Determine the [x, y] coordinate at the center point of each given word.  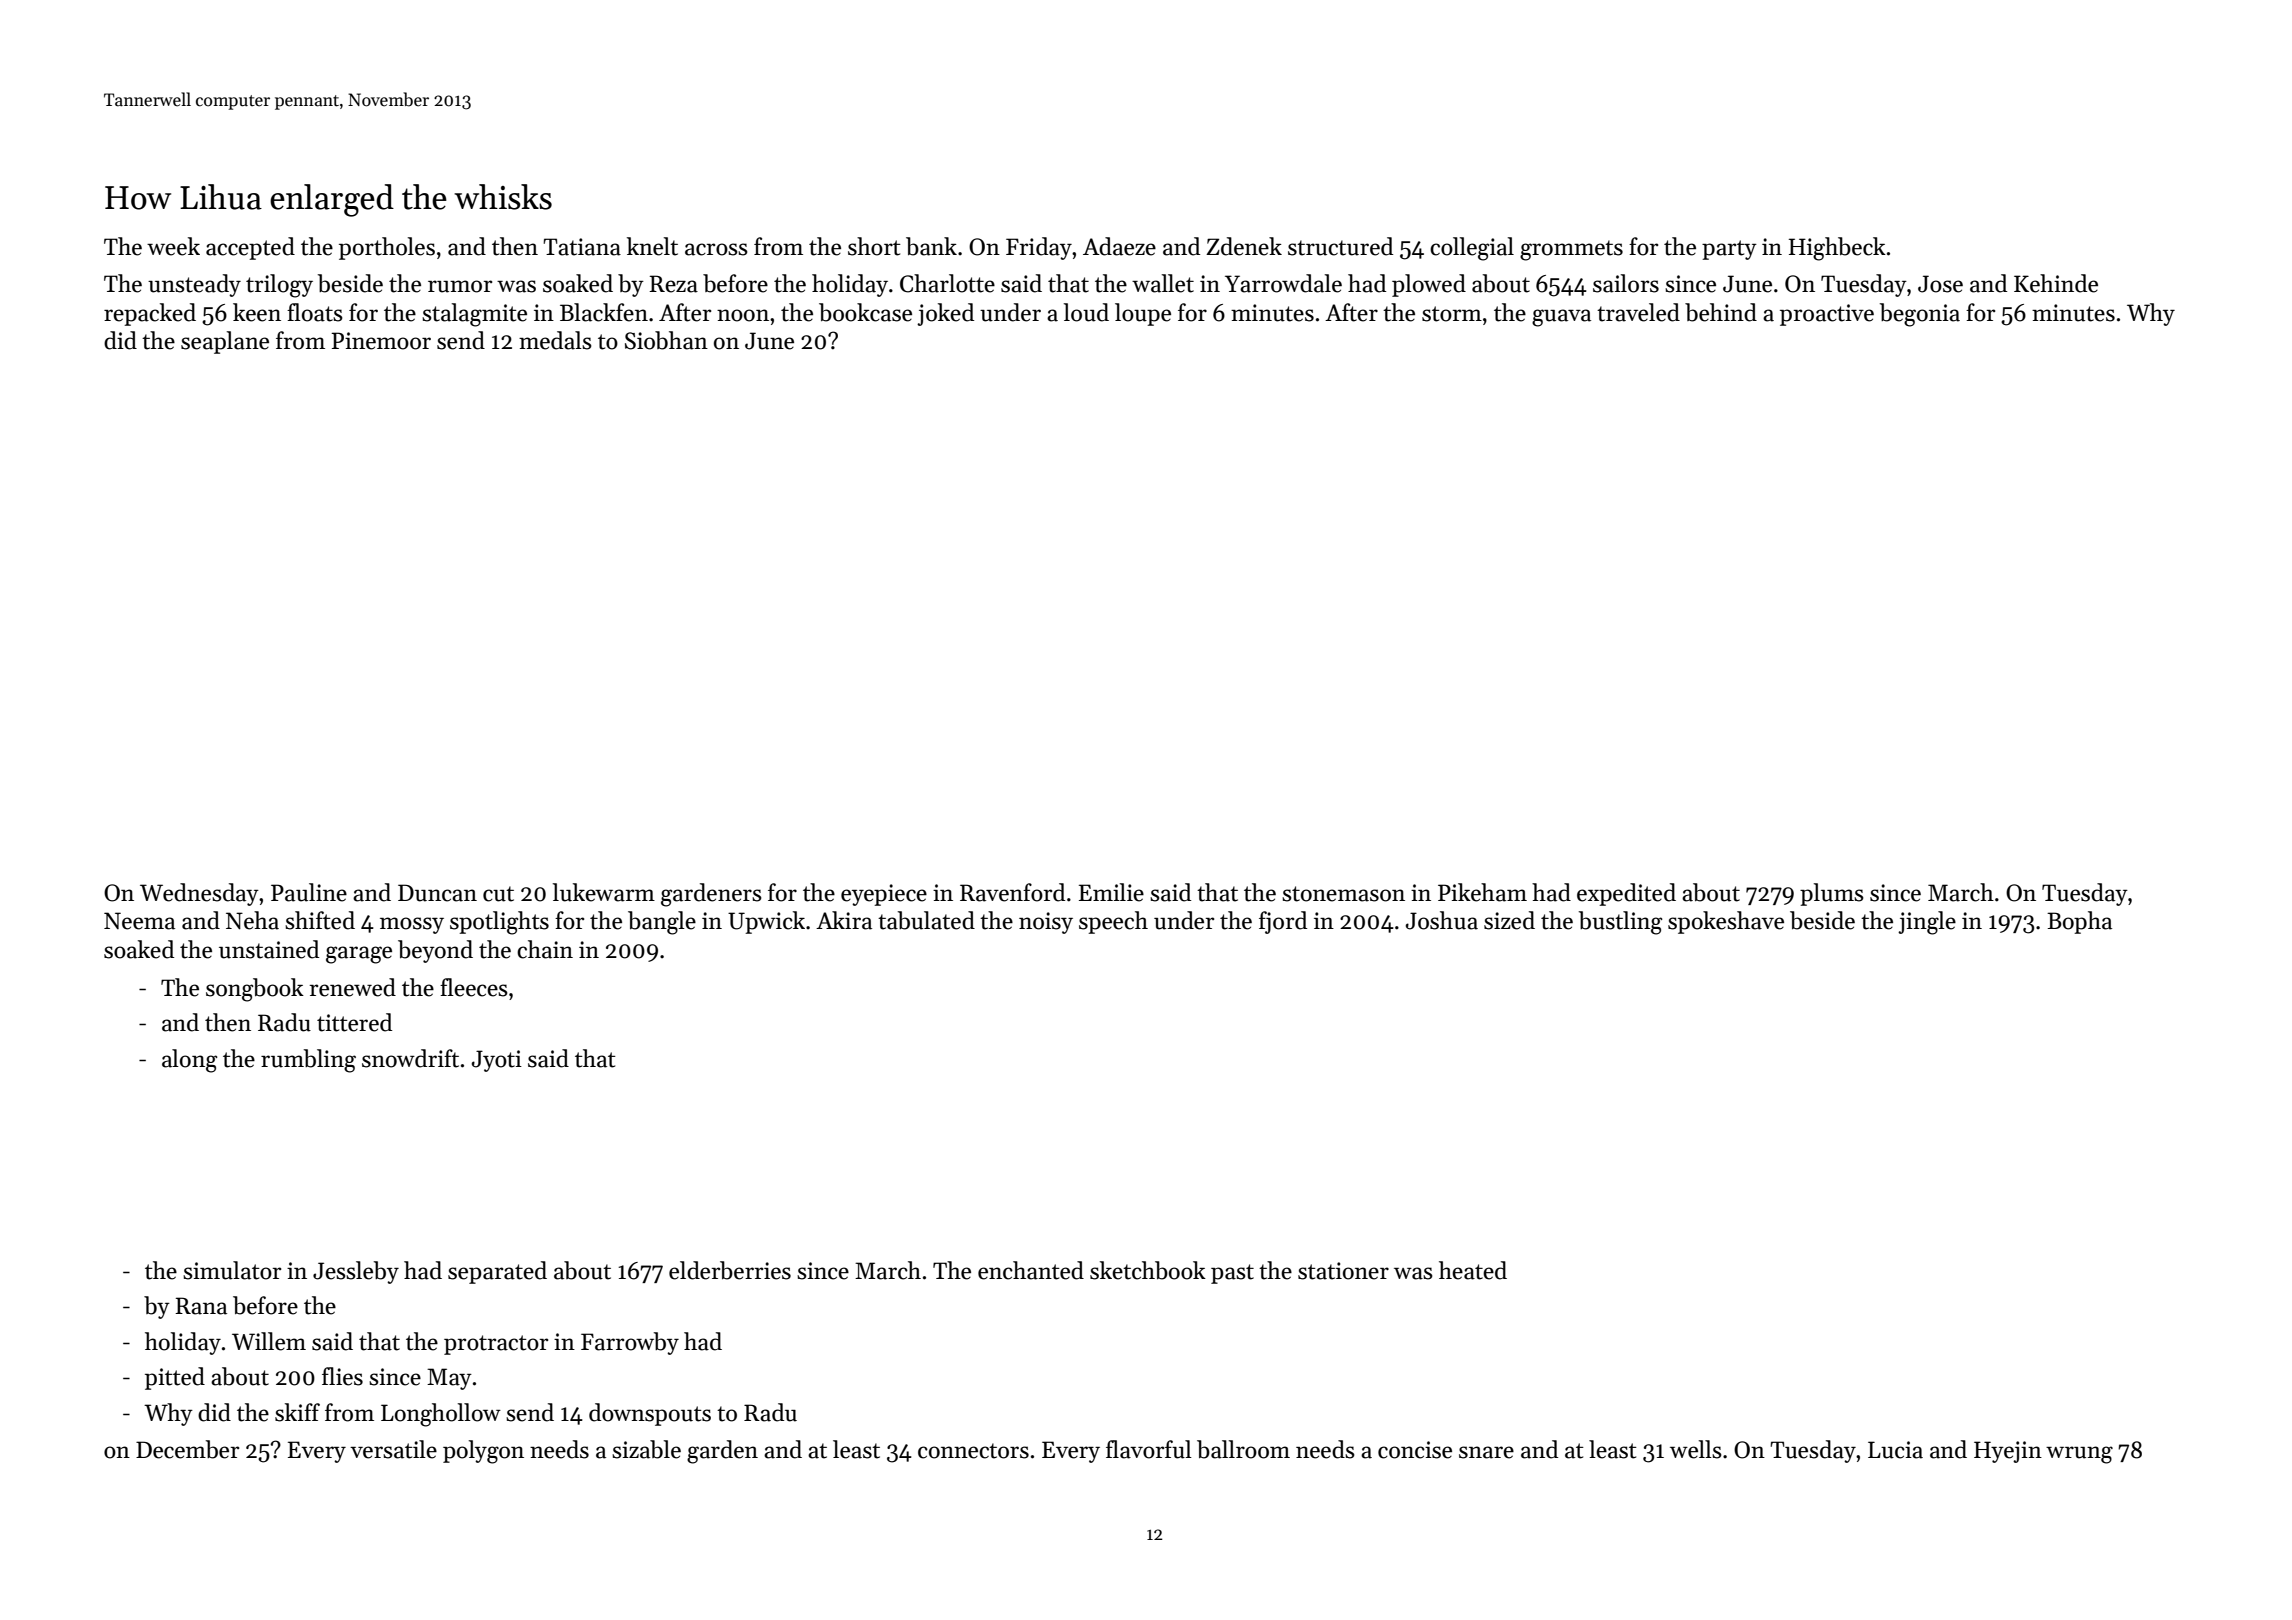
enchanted [1031, 1270]
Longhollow [441, 1415]
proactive [1827, 315]
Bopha [2079, 922]
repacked [150, 314]
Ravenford [1012, 892]
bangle [662, 923]
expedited [1626, 894]
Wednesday [199, 894]
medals [555, 340]
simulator [232, 1270]
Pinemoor [381, 341]
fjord [1283, 922]
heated [1473, 1270]
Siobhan [666, 340]
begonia [1920, 315]
